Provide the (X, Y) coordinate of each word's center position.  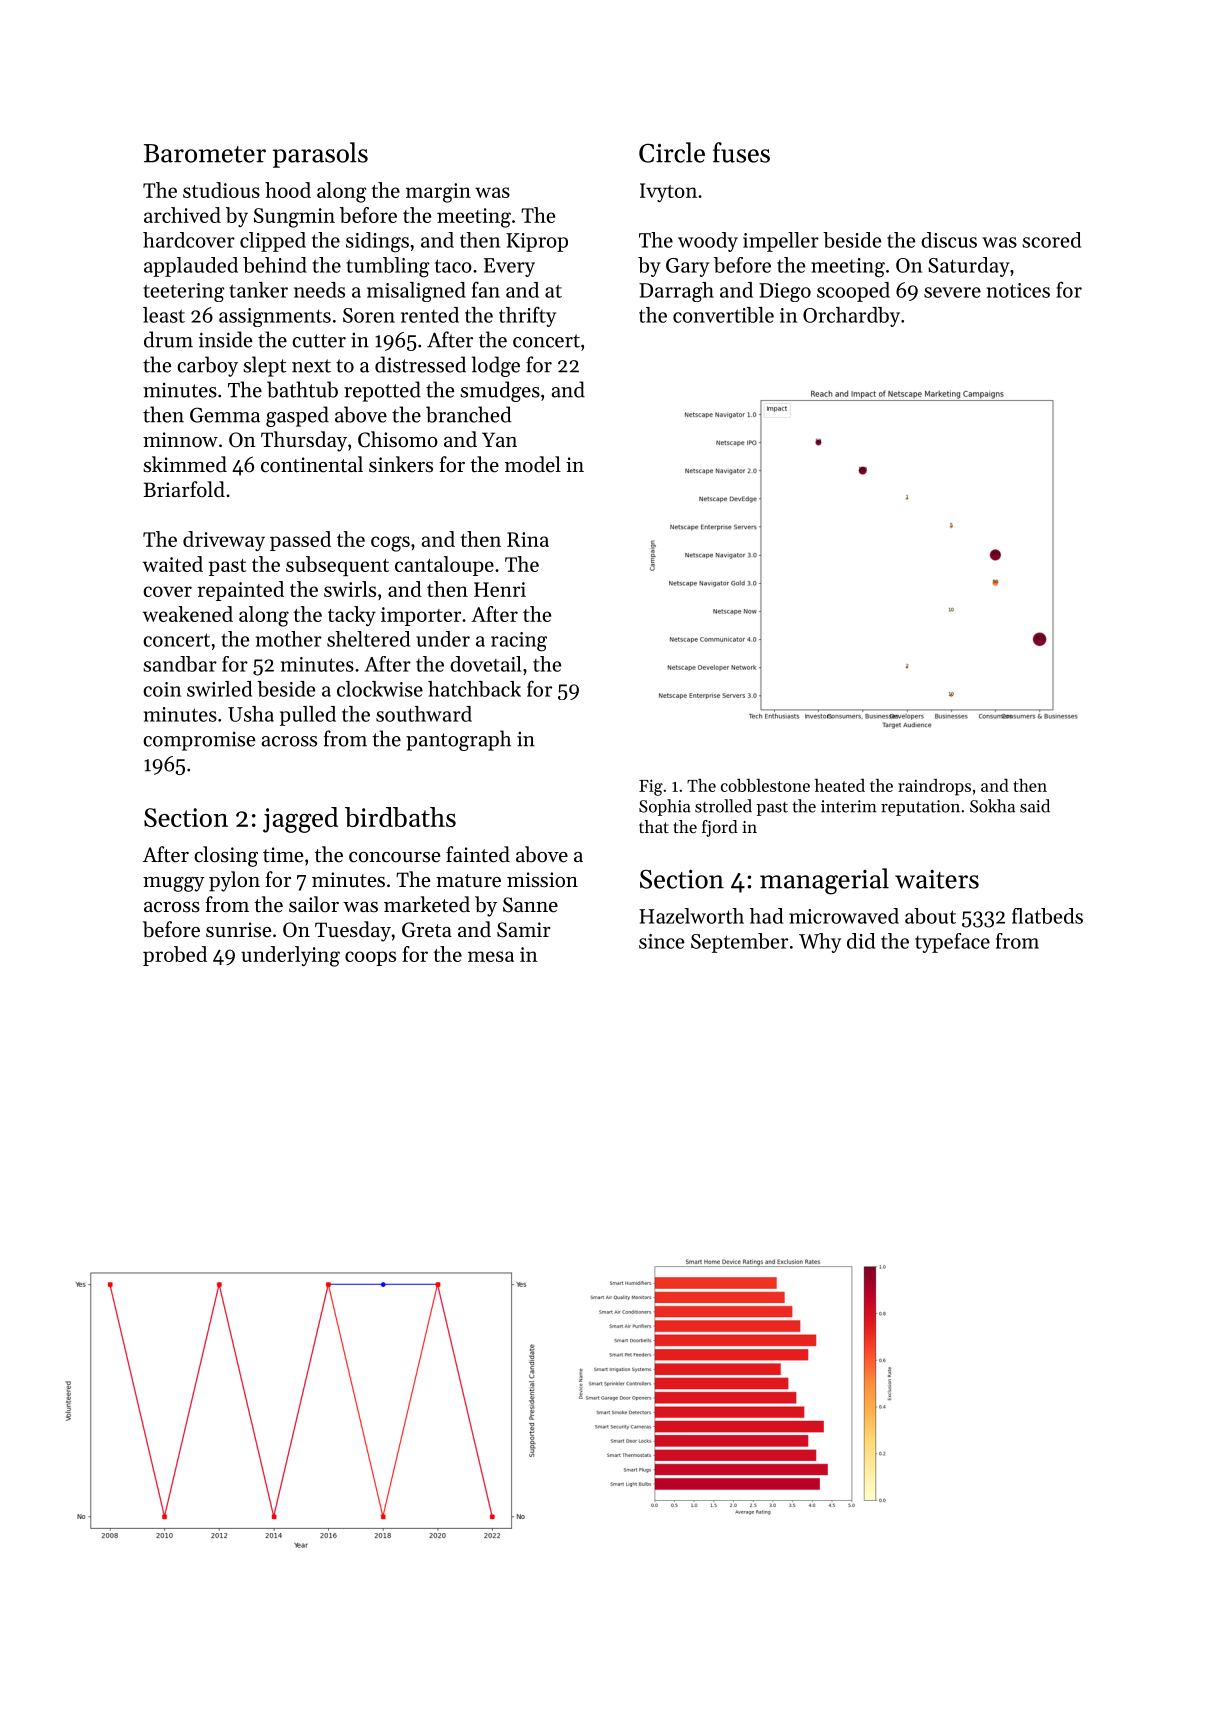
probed (175, 956)
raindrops (934, 787)
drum (168, 339)
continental (312, 464)
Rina (528, 539)
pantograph (458, 740)
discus (949, 240)
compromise (199, 741)
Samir (524, 930)
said (1035, 806)
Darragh (676, 292)
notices (1018, 290)
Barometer (205, 153)
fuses (741, 152)
